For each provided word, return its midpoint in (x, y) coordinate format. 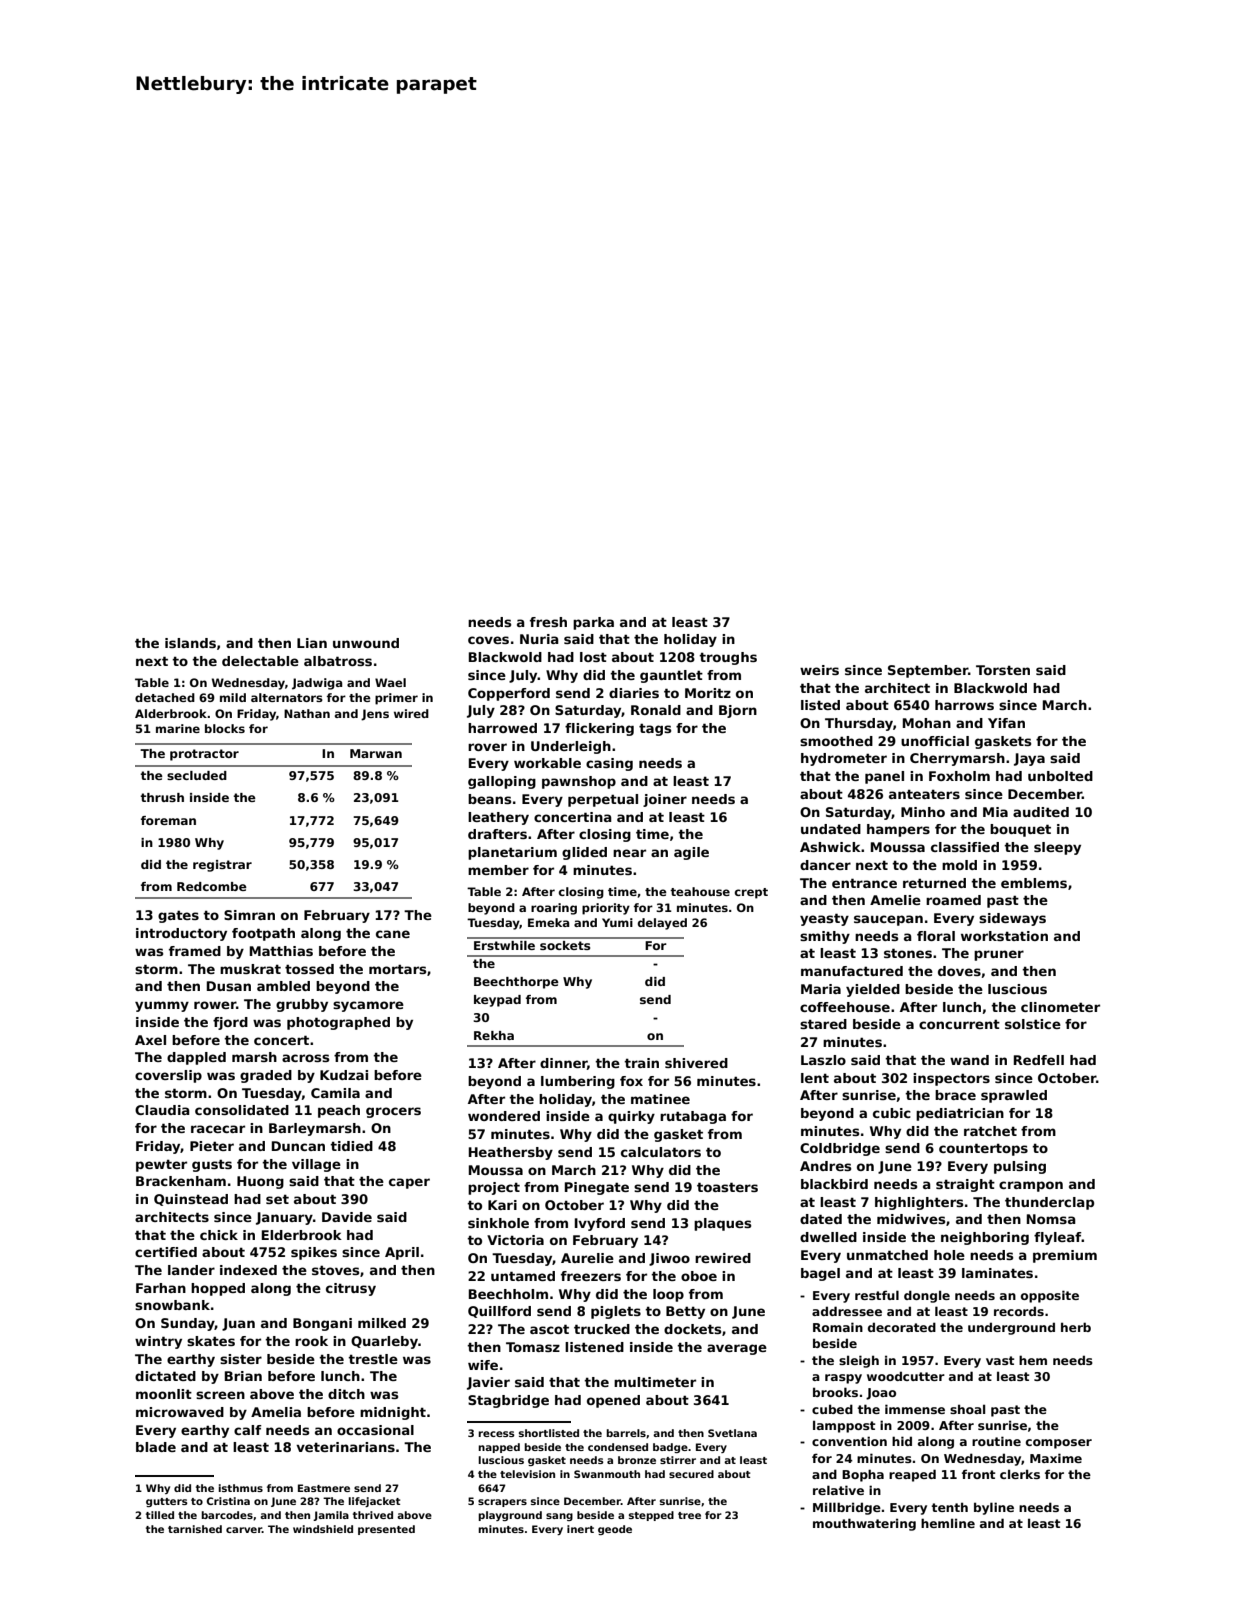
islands (190, 643)
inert (580, 1529)
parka (593, 623)
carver (244, 1530)
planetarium (512, 853)
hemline (948, 1523)
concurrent (959, 1024)
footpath (263, 934)
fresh (548, 622)
